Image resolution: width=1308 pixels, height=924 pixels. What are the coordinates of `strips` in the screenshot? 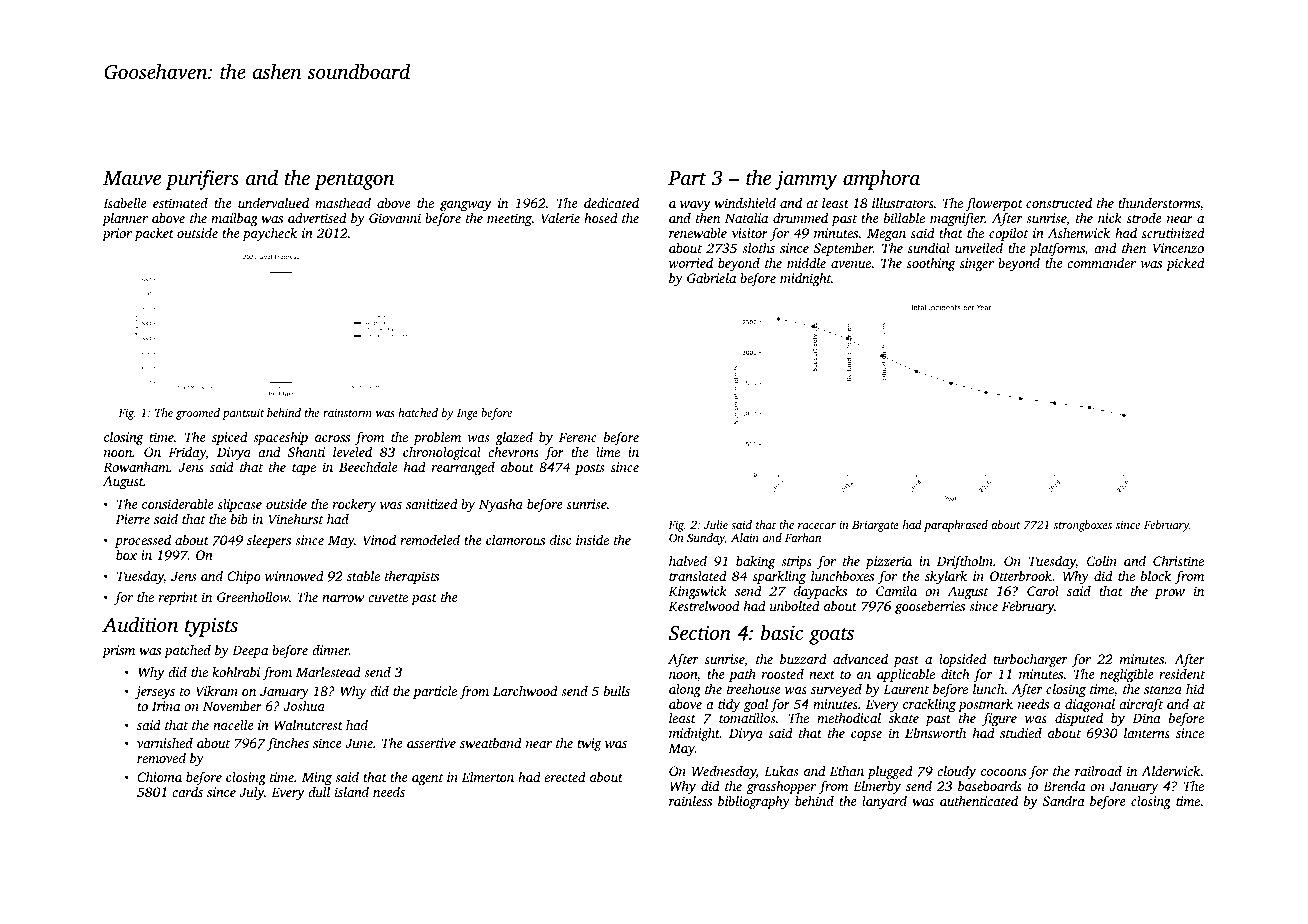 It's located at (796, 563).
